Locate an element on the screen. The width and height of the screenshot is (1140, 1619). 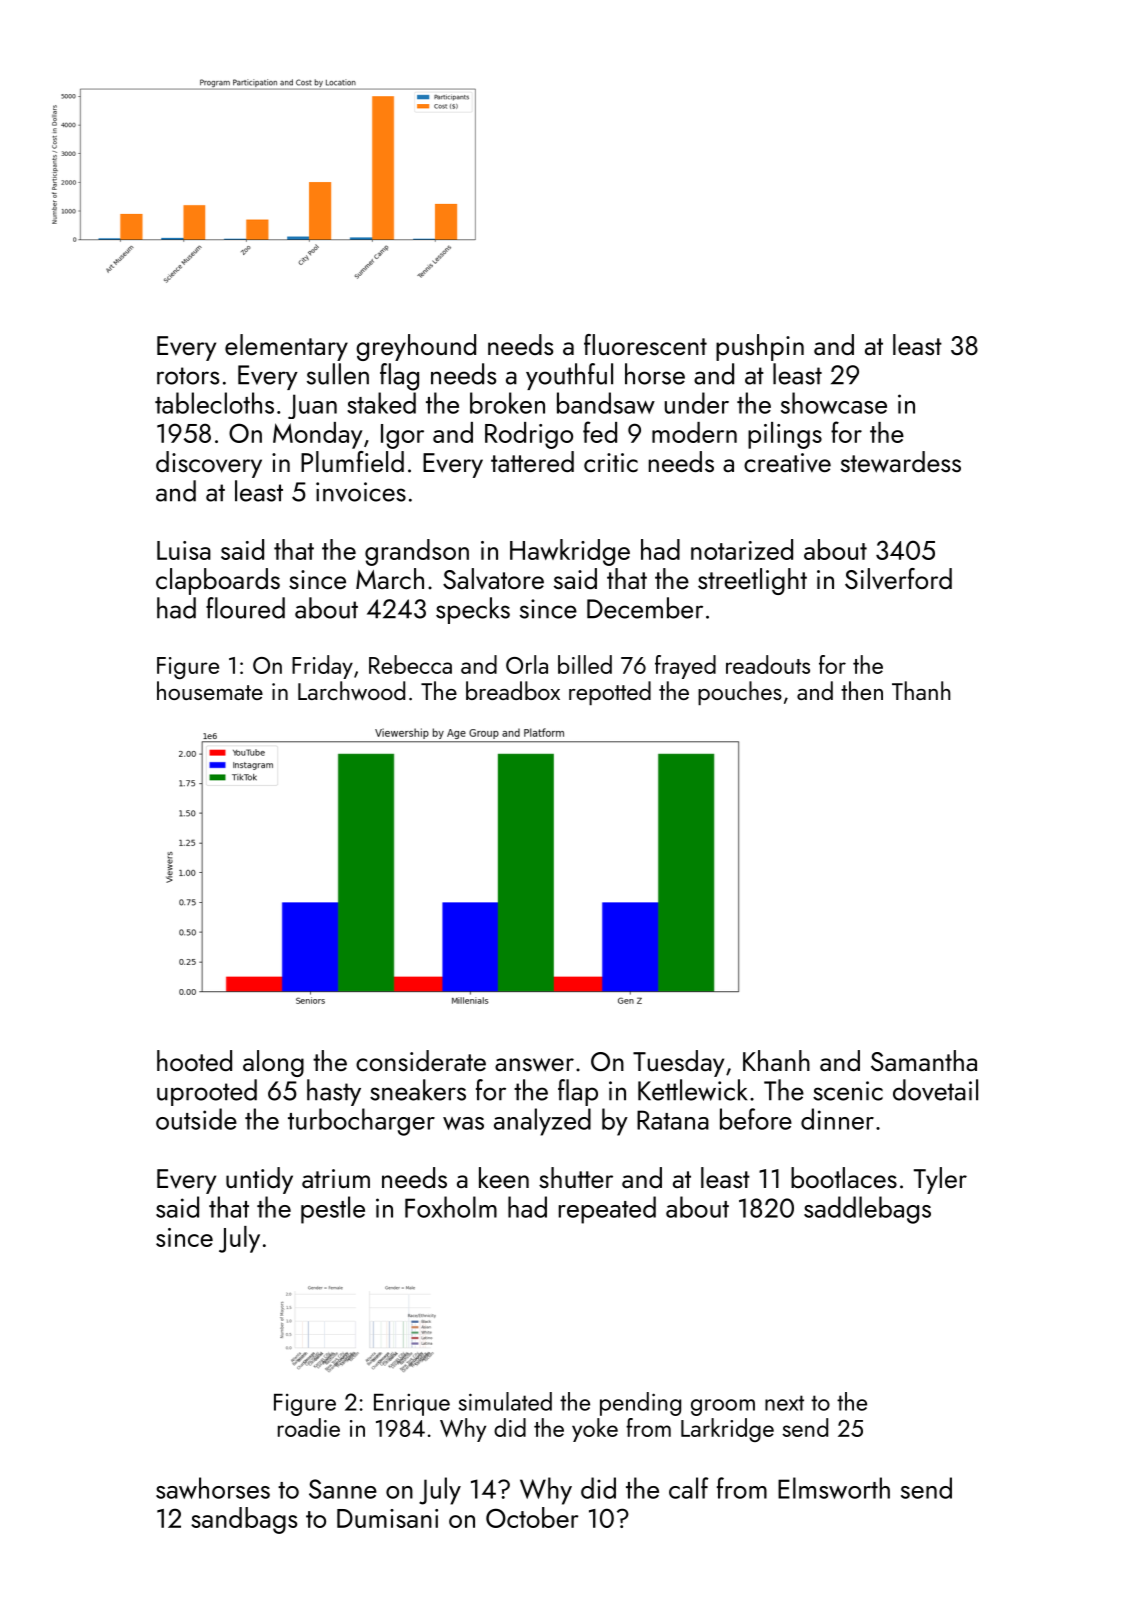
sandbags is located at coordinates (244, 1520).
